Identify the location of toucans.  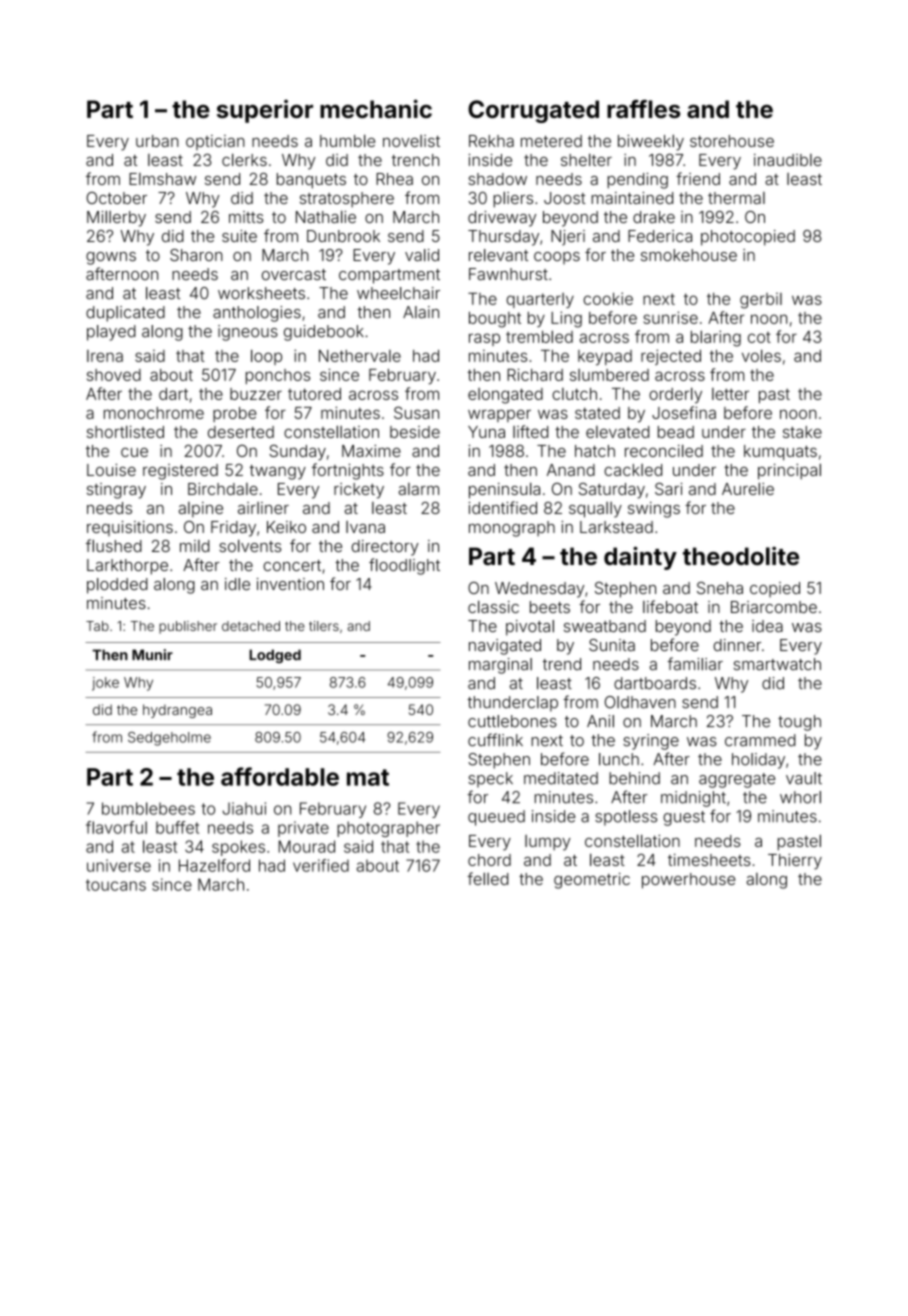
(116, 885).
